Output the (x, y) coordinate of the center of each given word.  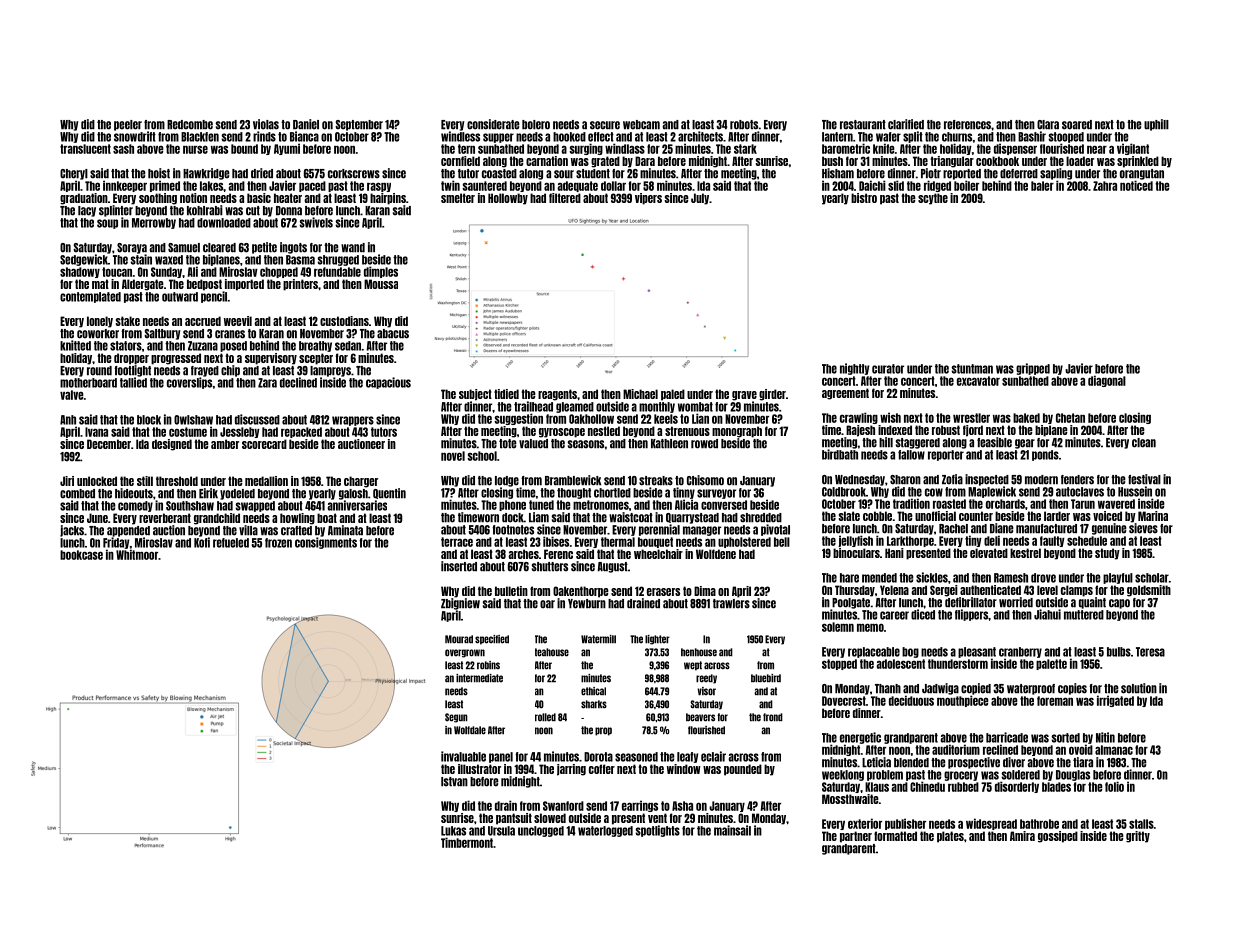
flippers (971, 615)
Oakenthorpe (581, 592)
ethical (593, 691)
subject (475, 395)
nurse (195, 149)
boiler (966, 185)
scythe (933, 199)
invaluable (463, 756)
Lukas (453, 831)
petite (264, 248)
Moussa (381, 284)
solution (1139, 688)
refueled (231, 543)
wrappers (353, 421)
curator (888, 369)
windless (460, 136)
